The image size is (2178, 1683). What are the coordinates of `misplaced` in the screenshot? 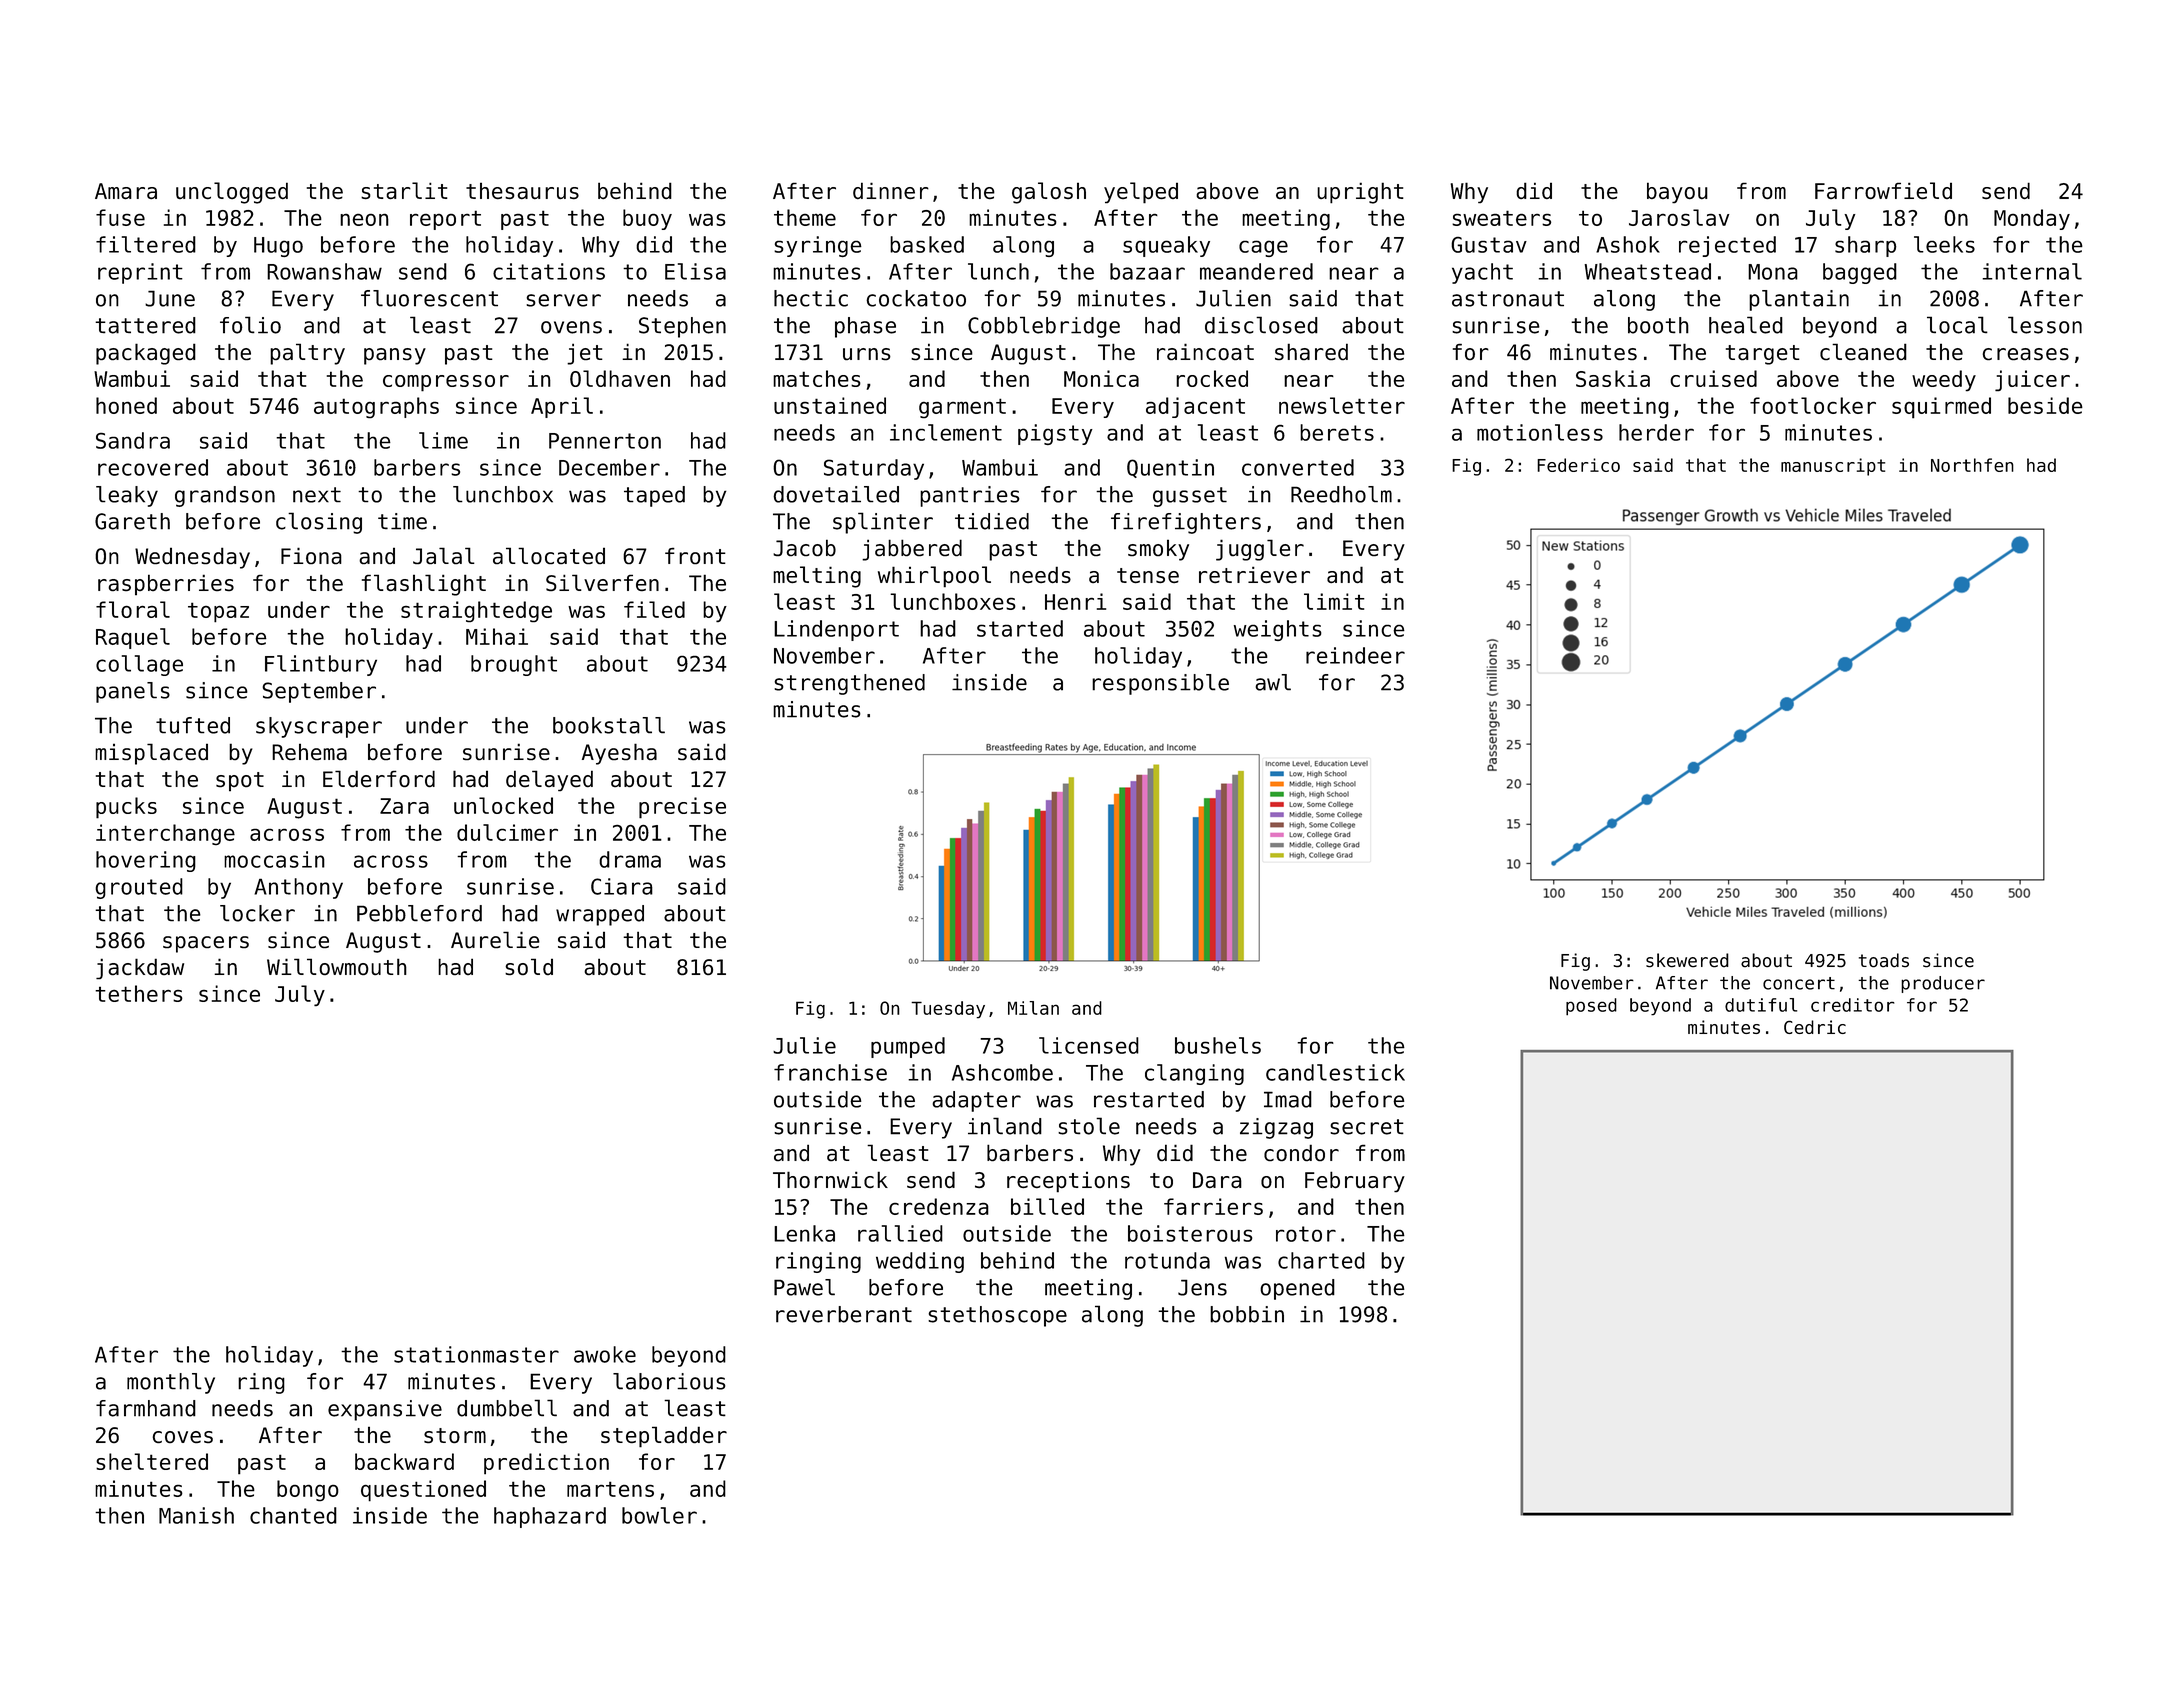 It's located at (151, 754).
